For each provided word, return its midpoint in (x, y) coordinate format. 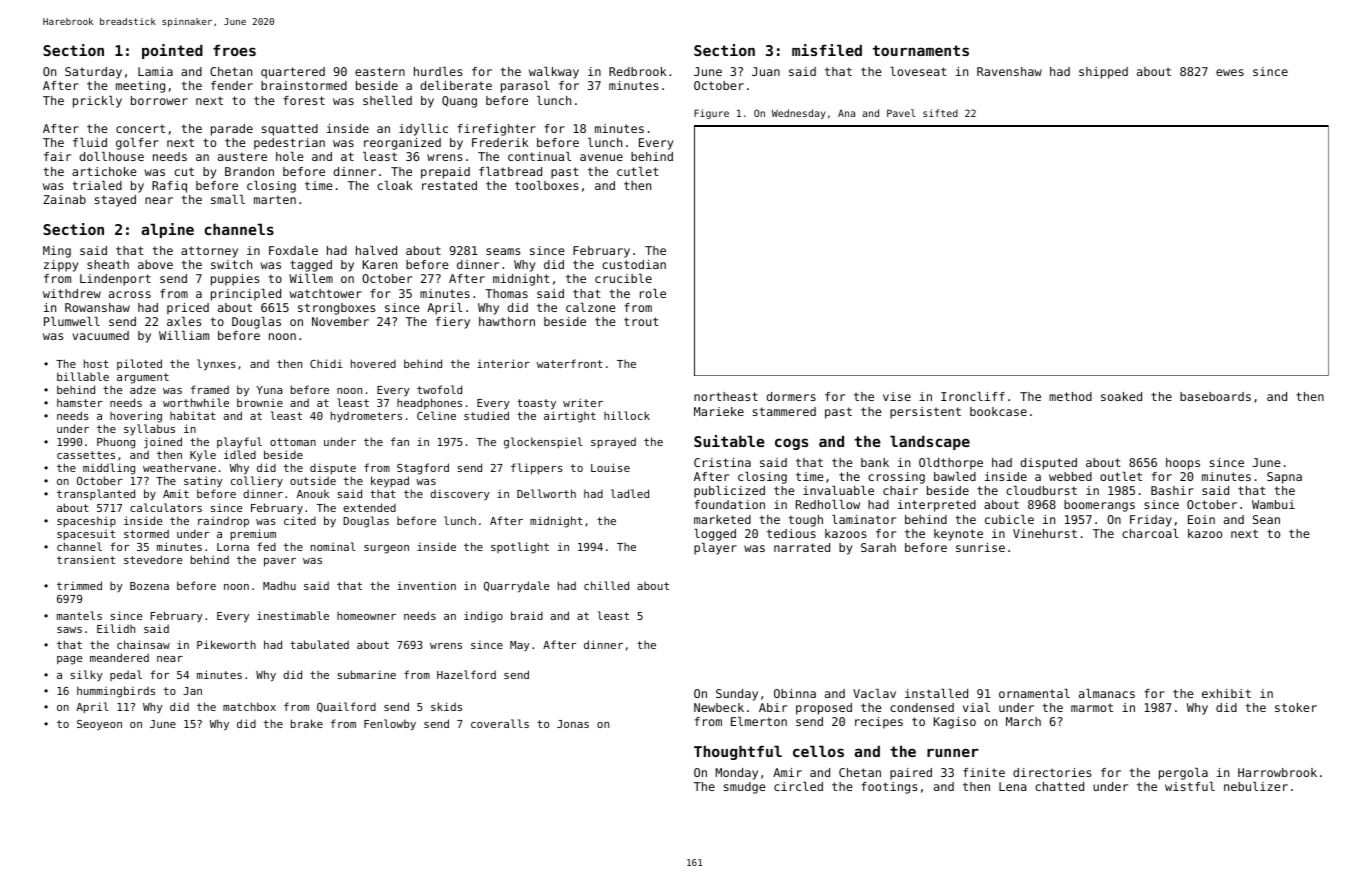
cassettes (86, 455)
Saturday (93, 73)
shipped (1103, 73)
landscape (930, 442)
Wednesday (798, 114)
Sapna (1284, 478)
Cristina (722, 462)
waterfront (570, 363)
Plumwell (72, 321)
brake (307, 723)
